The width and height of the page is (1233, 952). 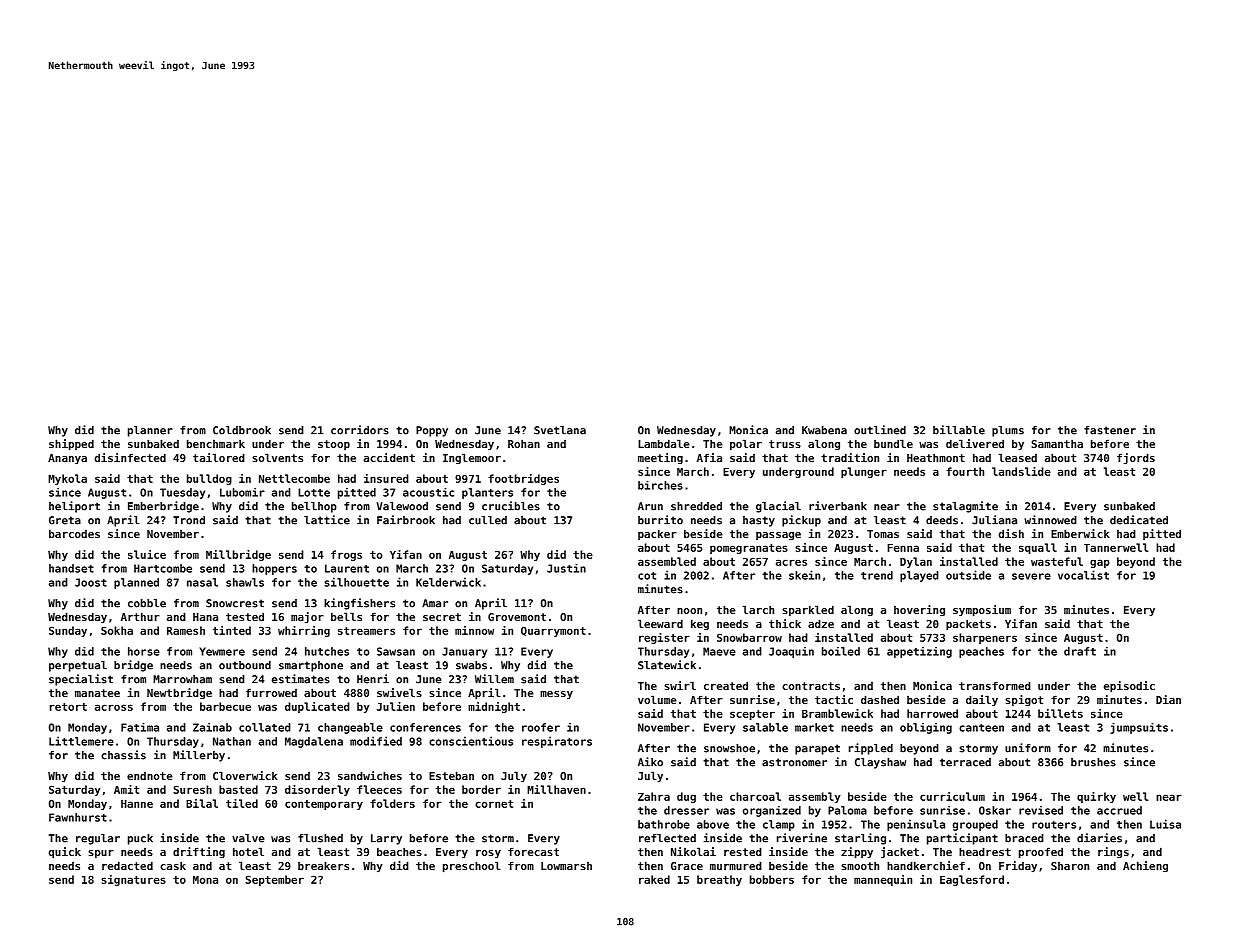 I want to click on burrito, so click(x=660, y=520).
